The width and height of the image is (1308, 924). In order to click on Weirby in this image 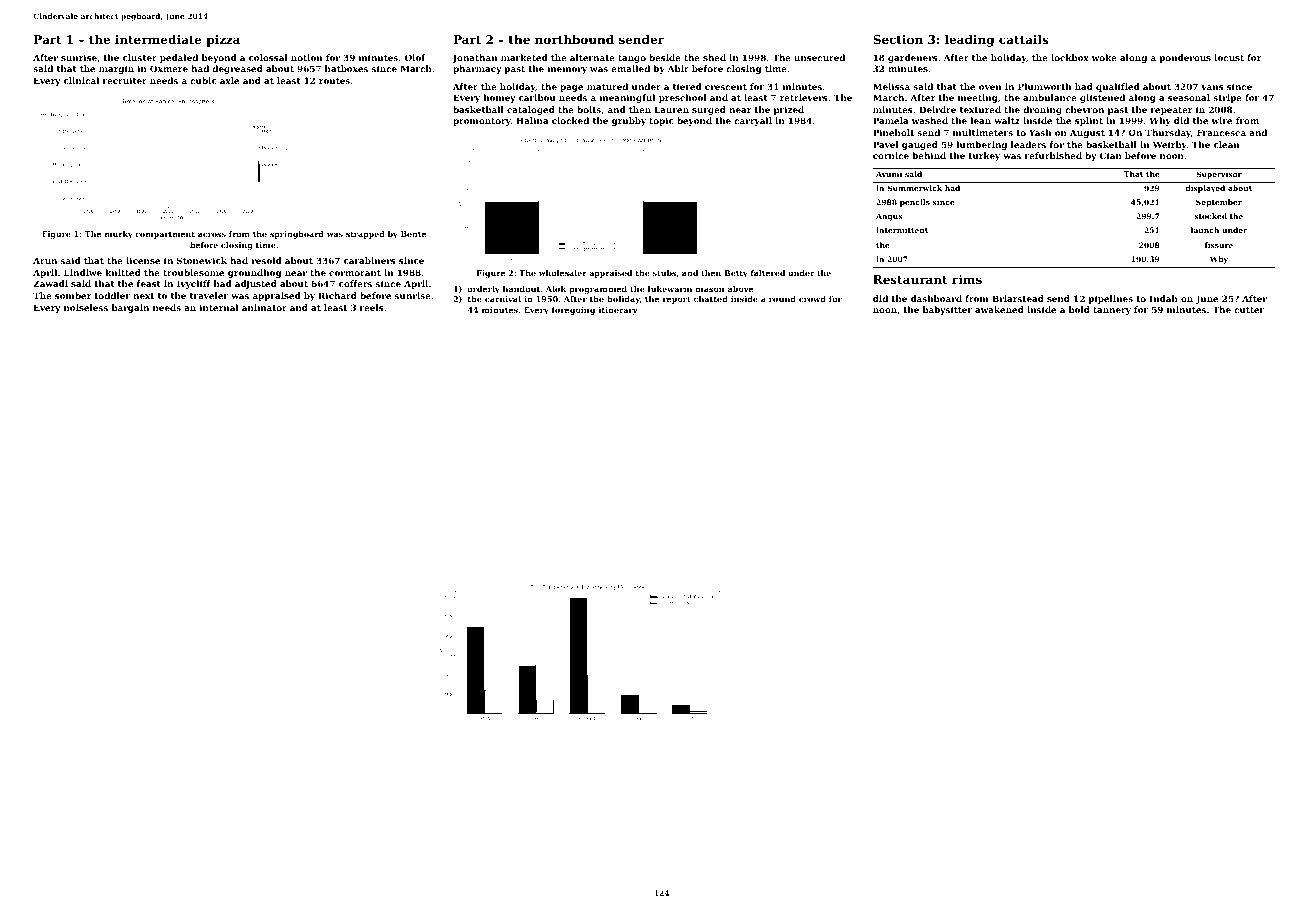, I will do `click(1170, 145)`.
